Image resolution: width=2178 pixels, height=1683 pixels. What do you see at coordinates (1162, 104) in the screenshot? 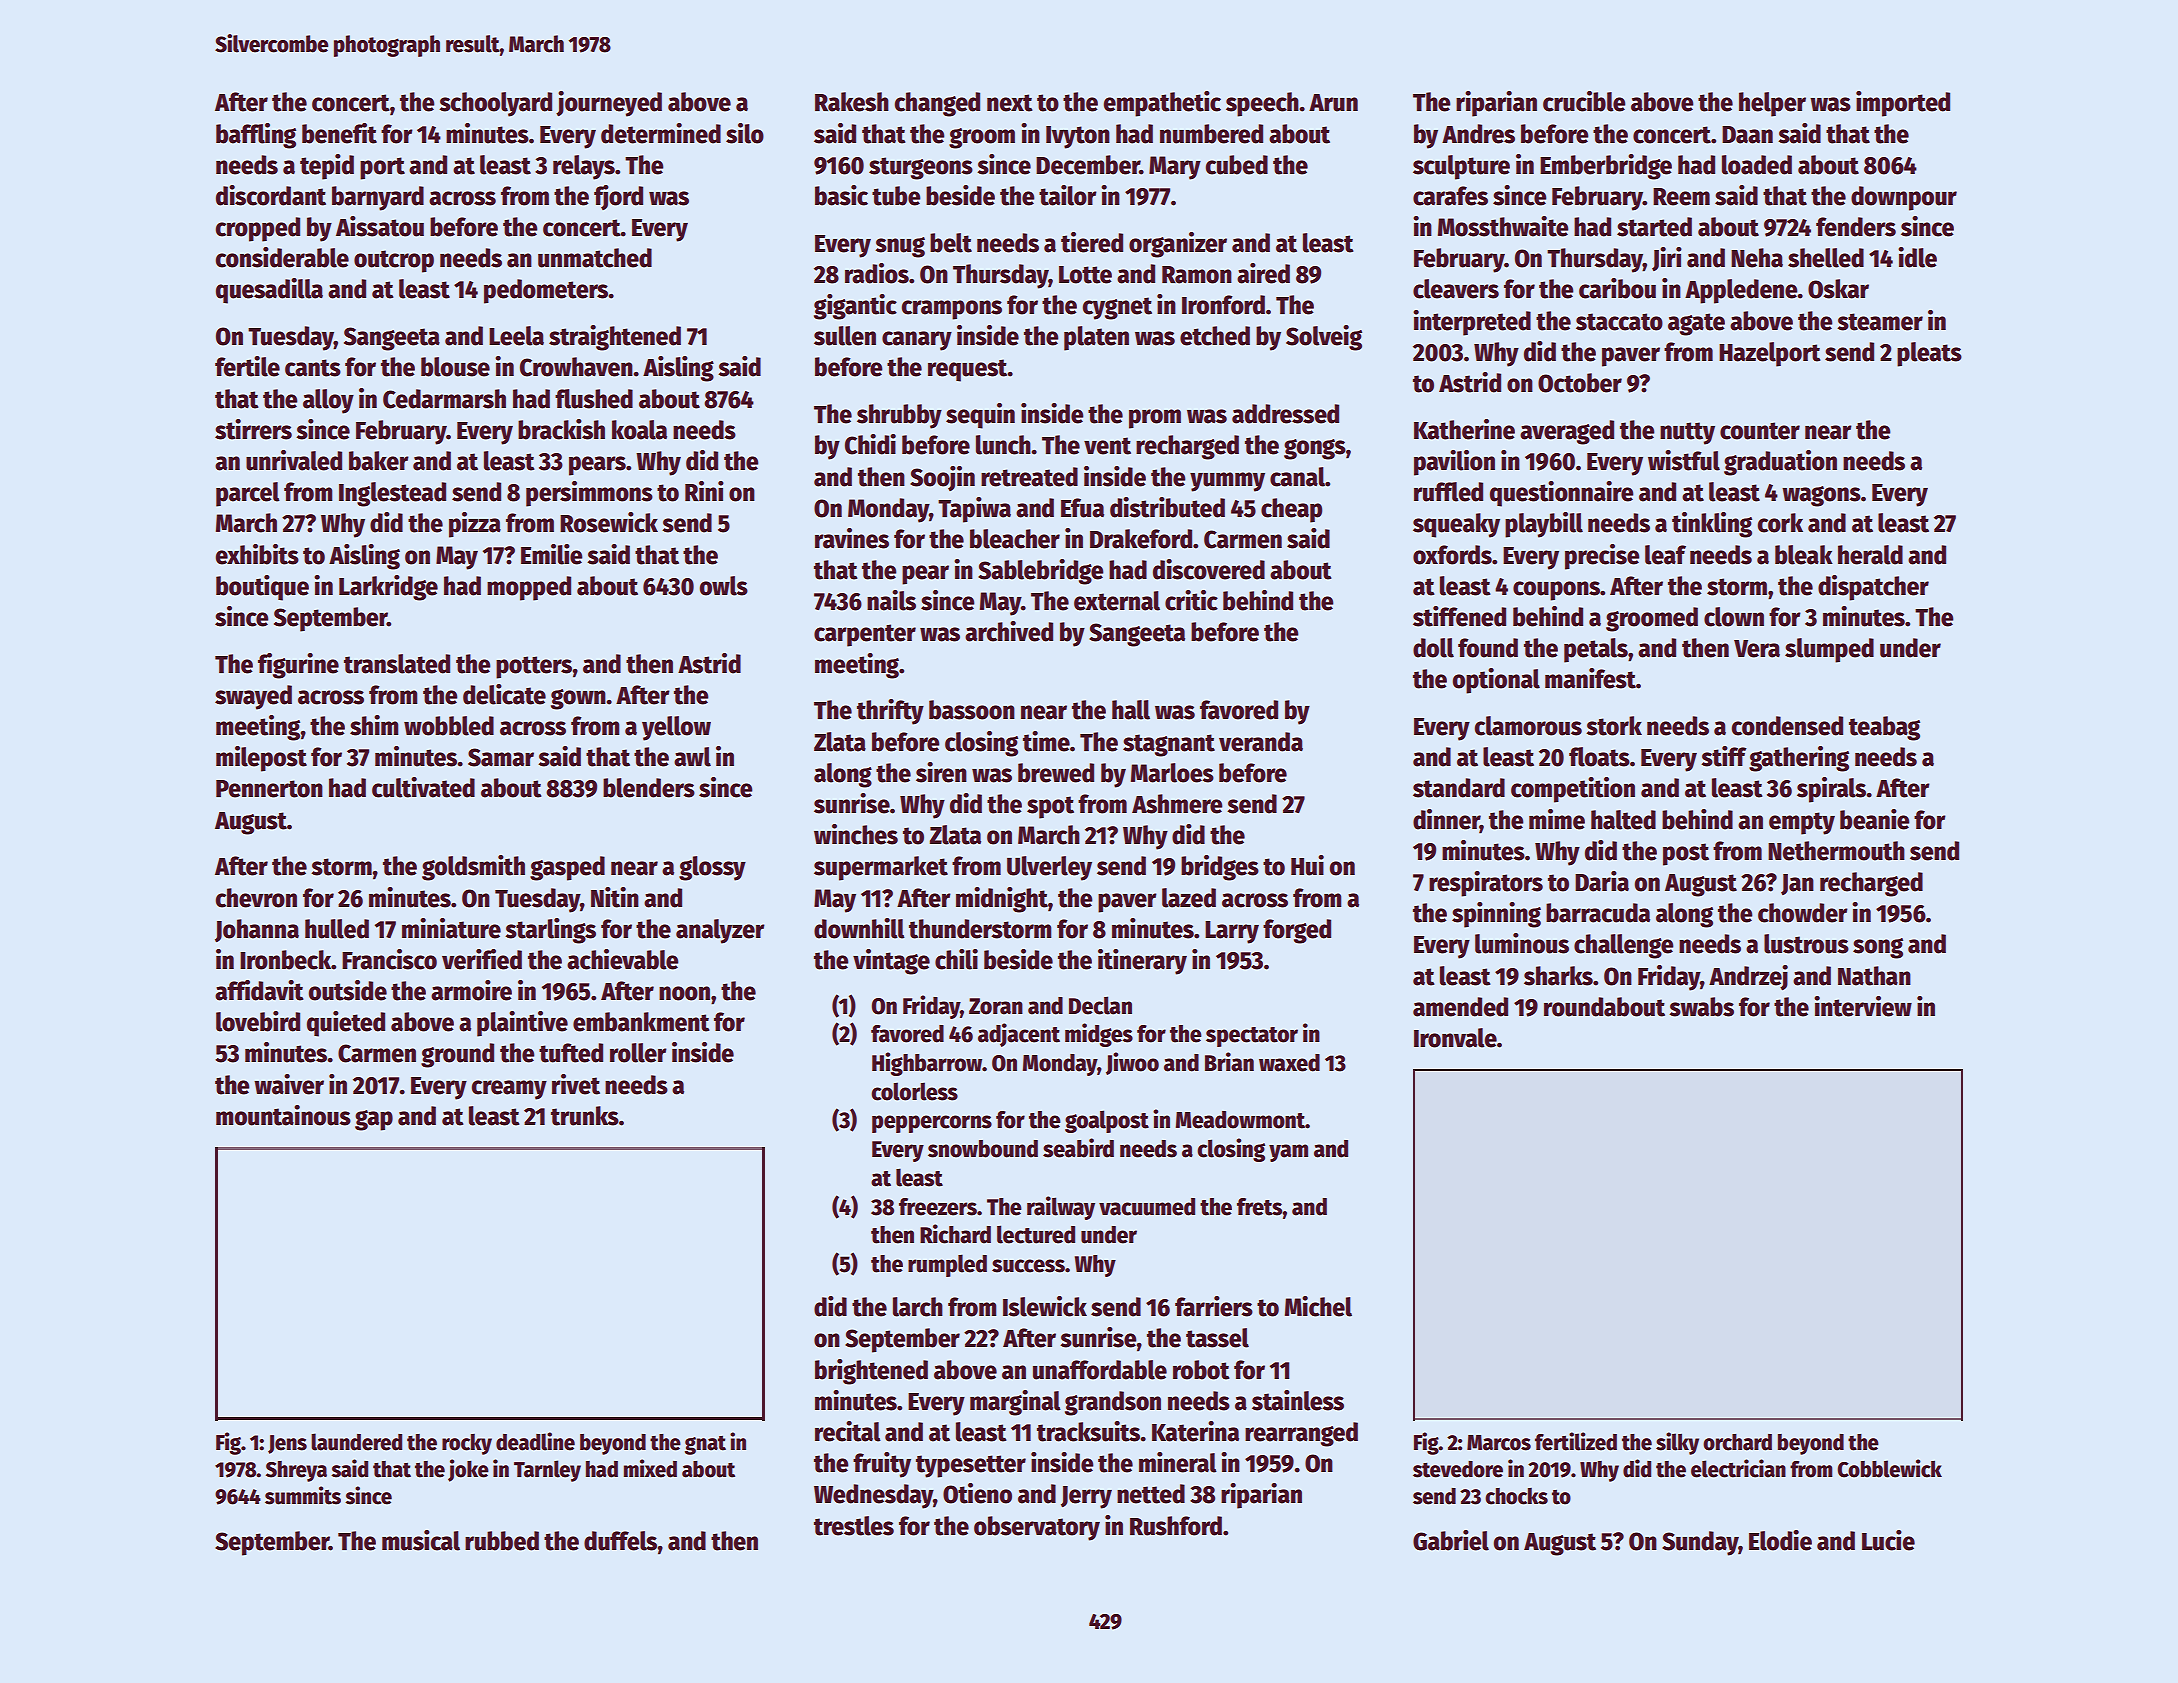
I see `empathetic` at bounding box center [1162, 104].
